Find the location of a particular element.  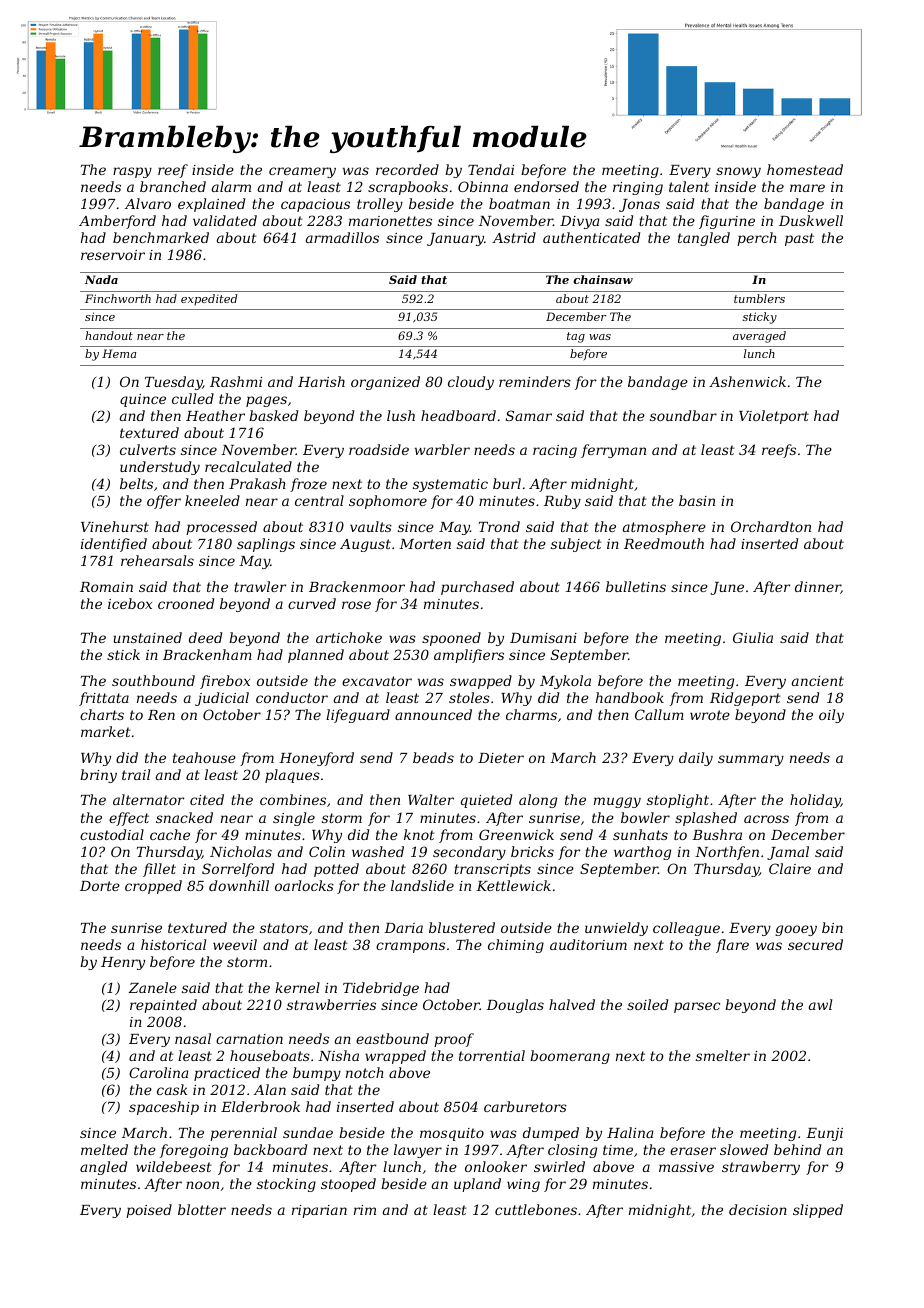

judicial is located at coordinates (222, 699).
